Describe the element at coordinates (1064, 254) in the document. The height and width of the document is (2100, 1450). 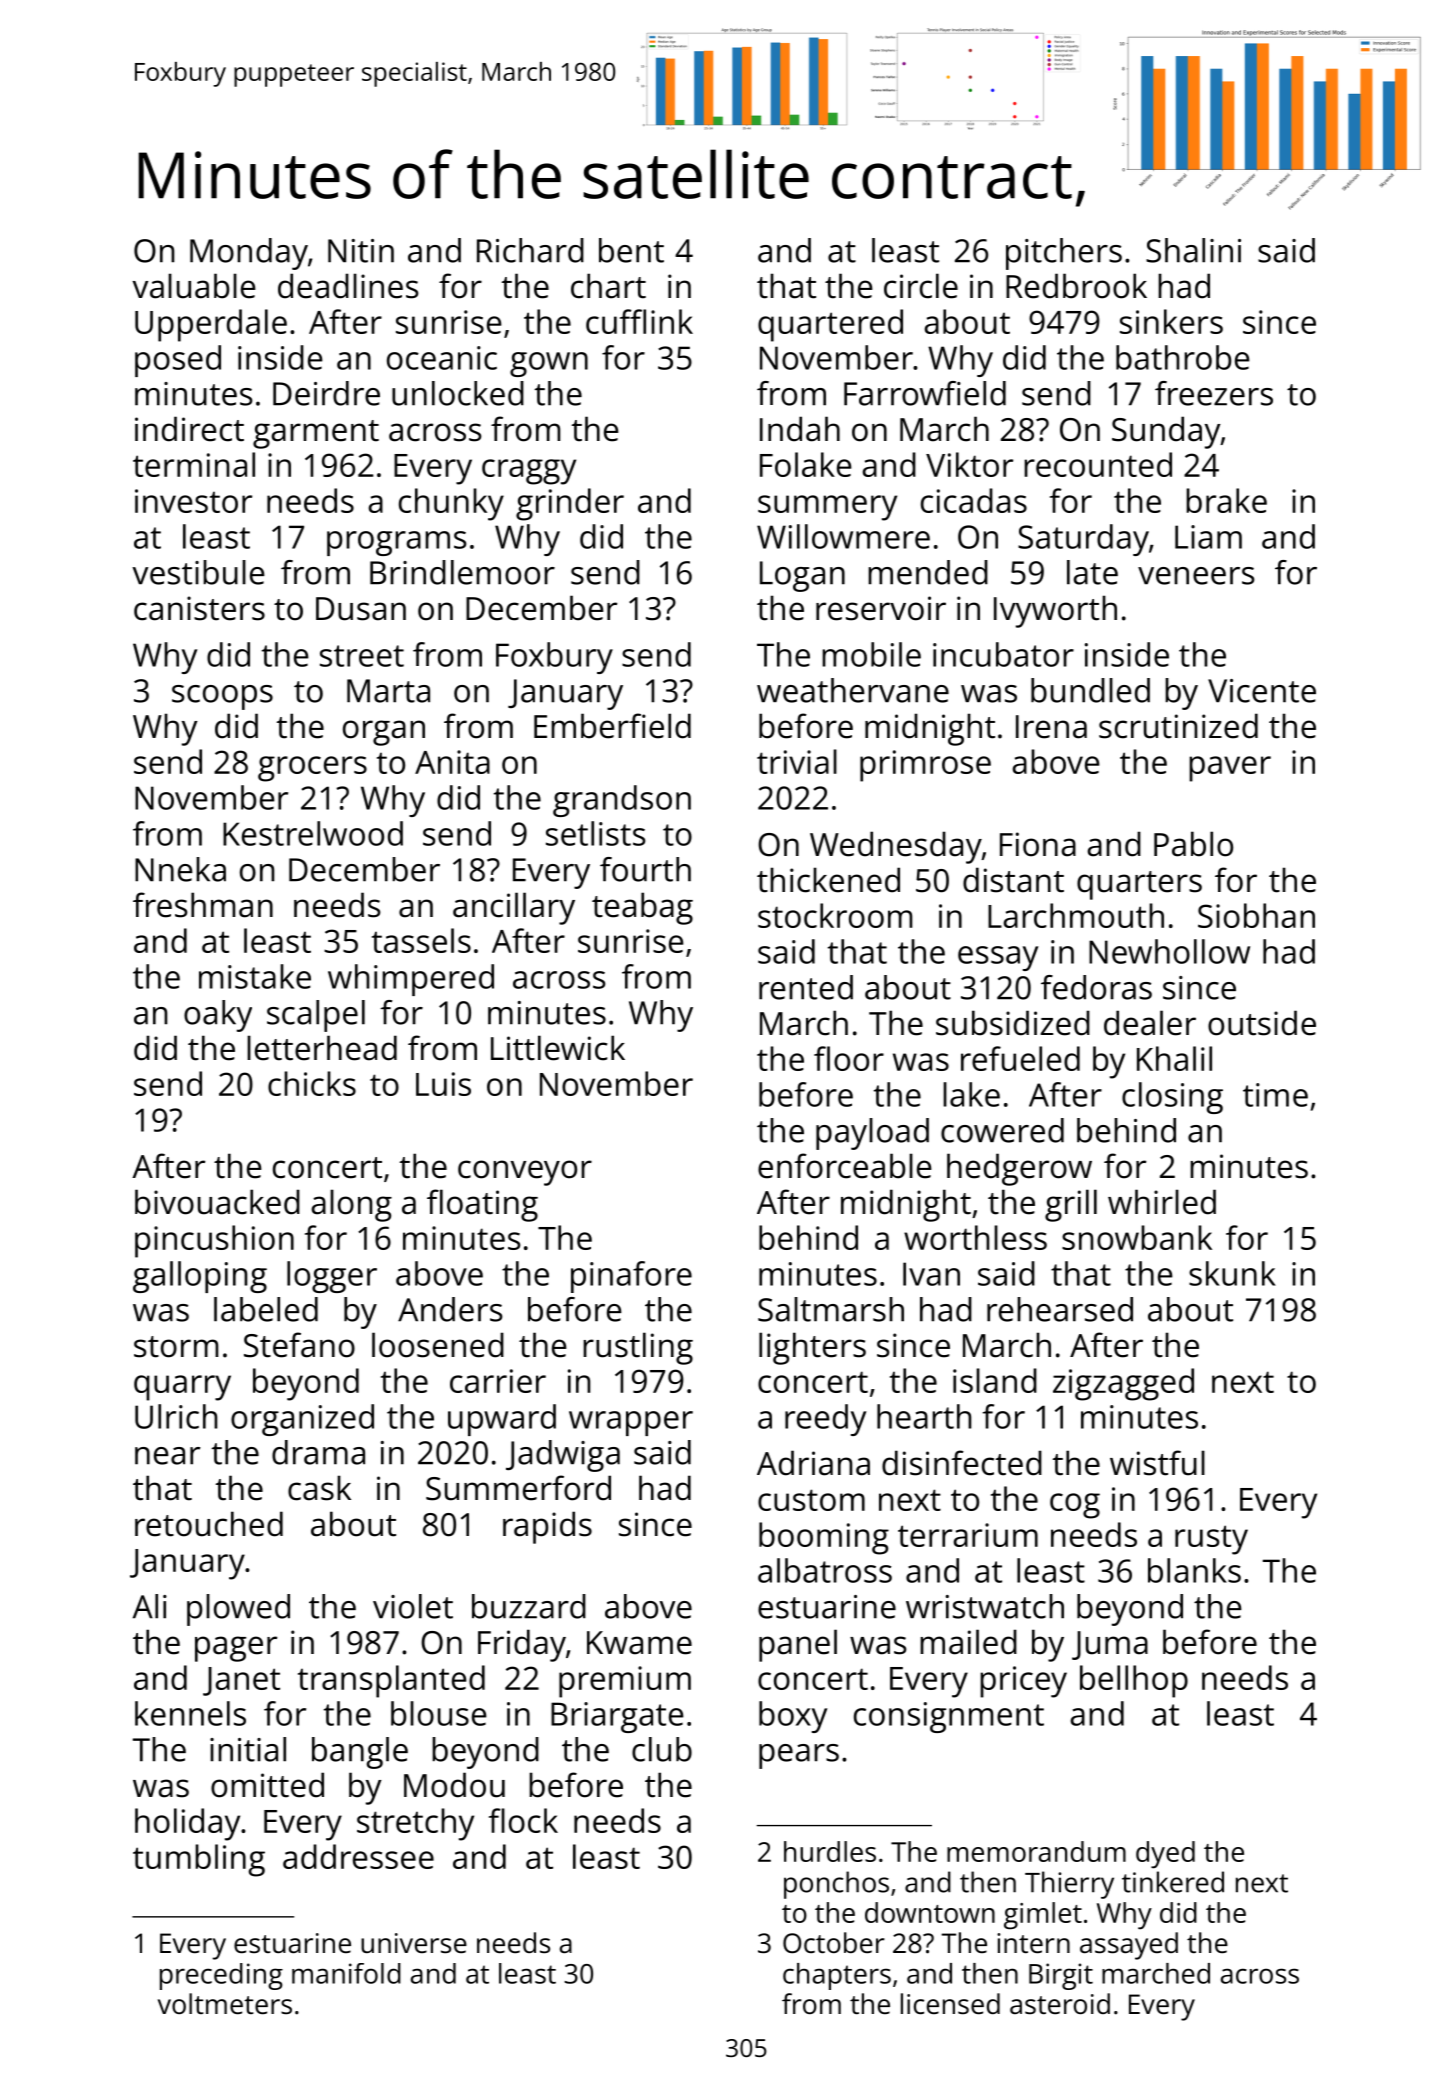
I see `pitchers` at that location.
